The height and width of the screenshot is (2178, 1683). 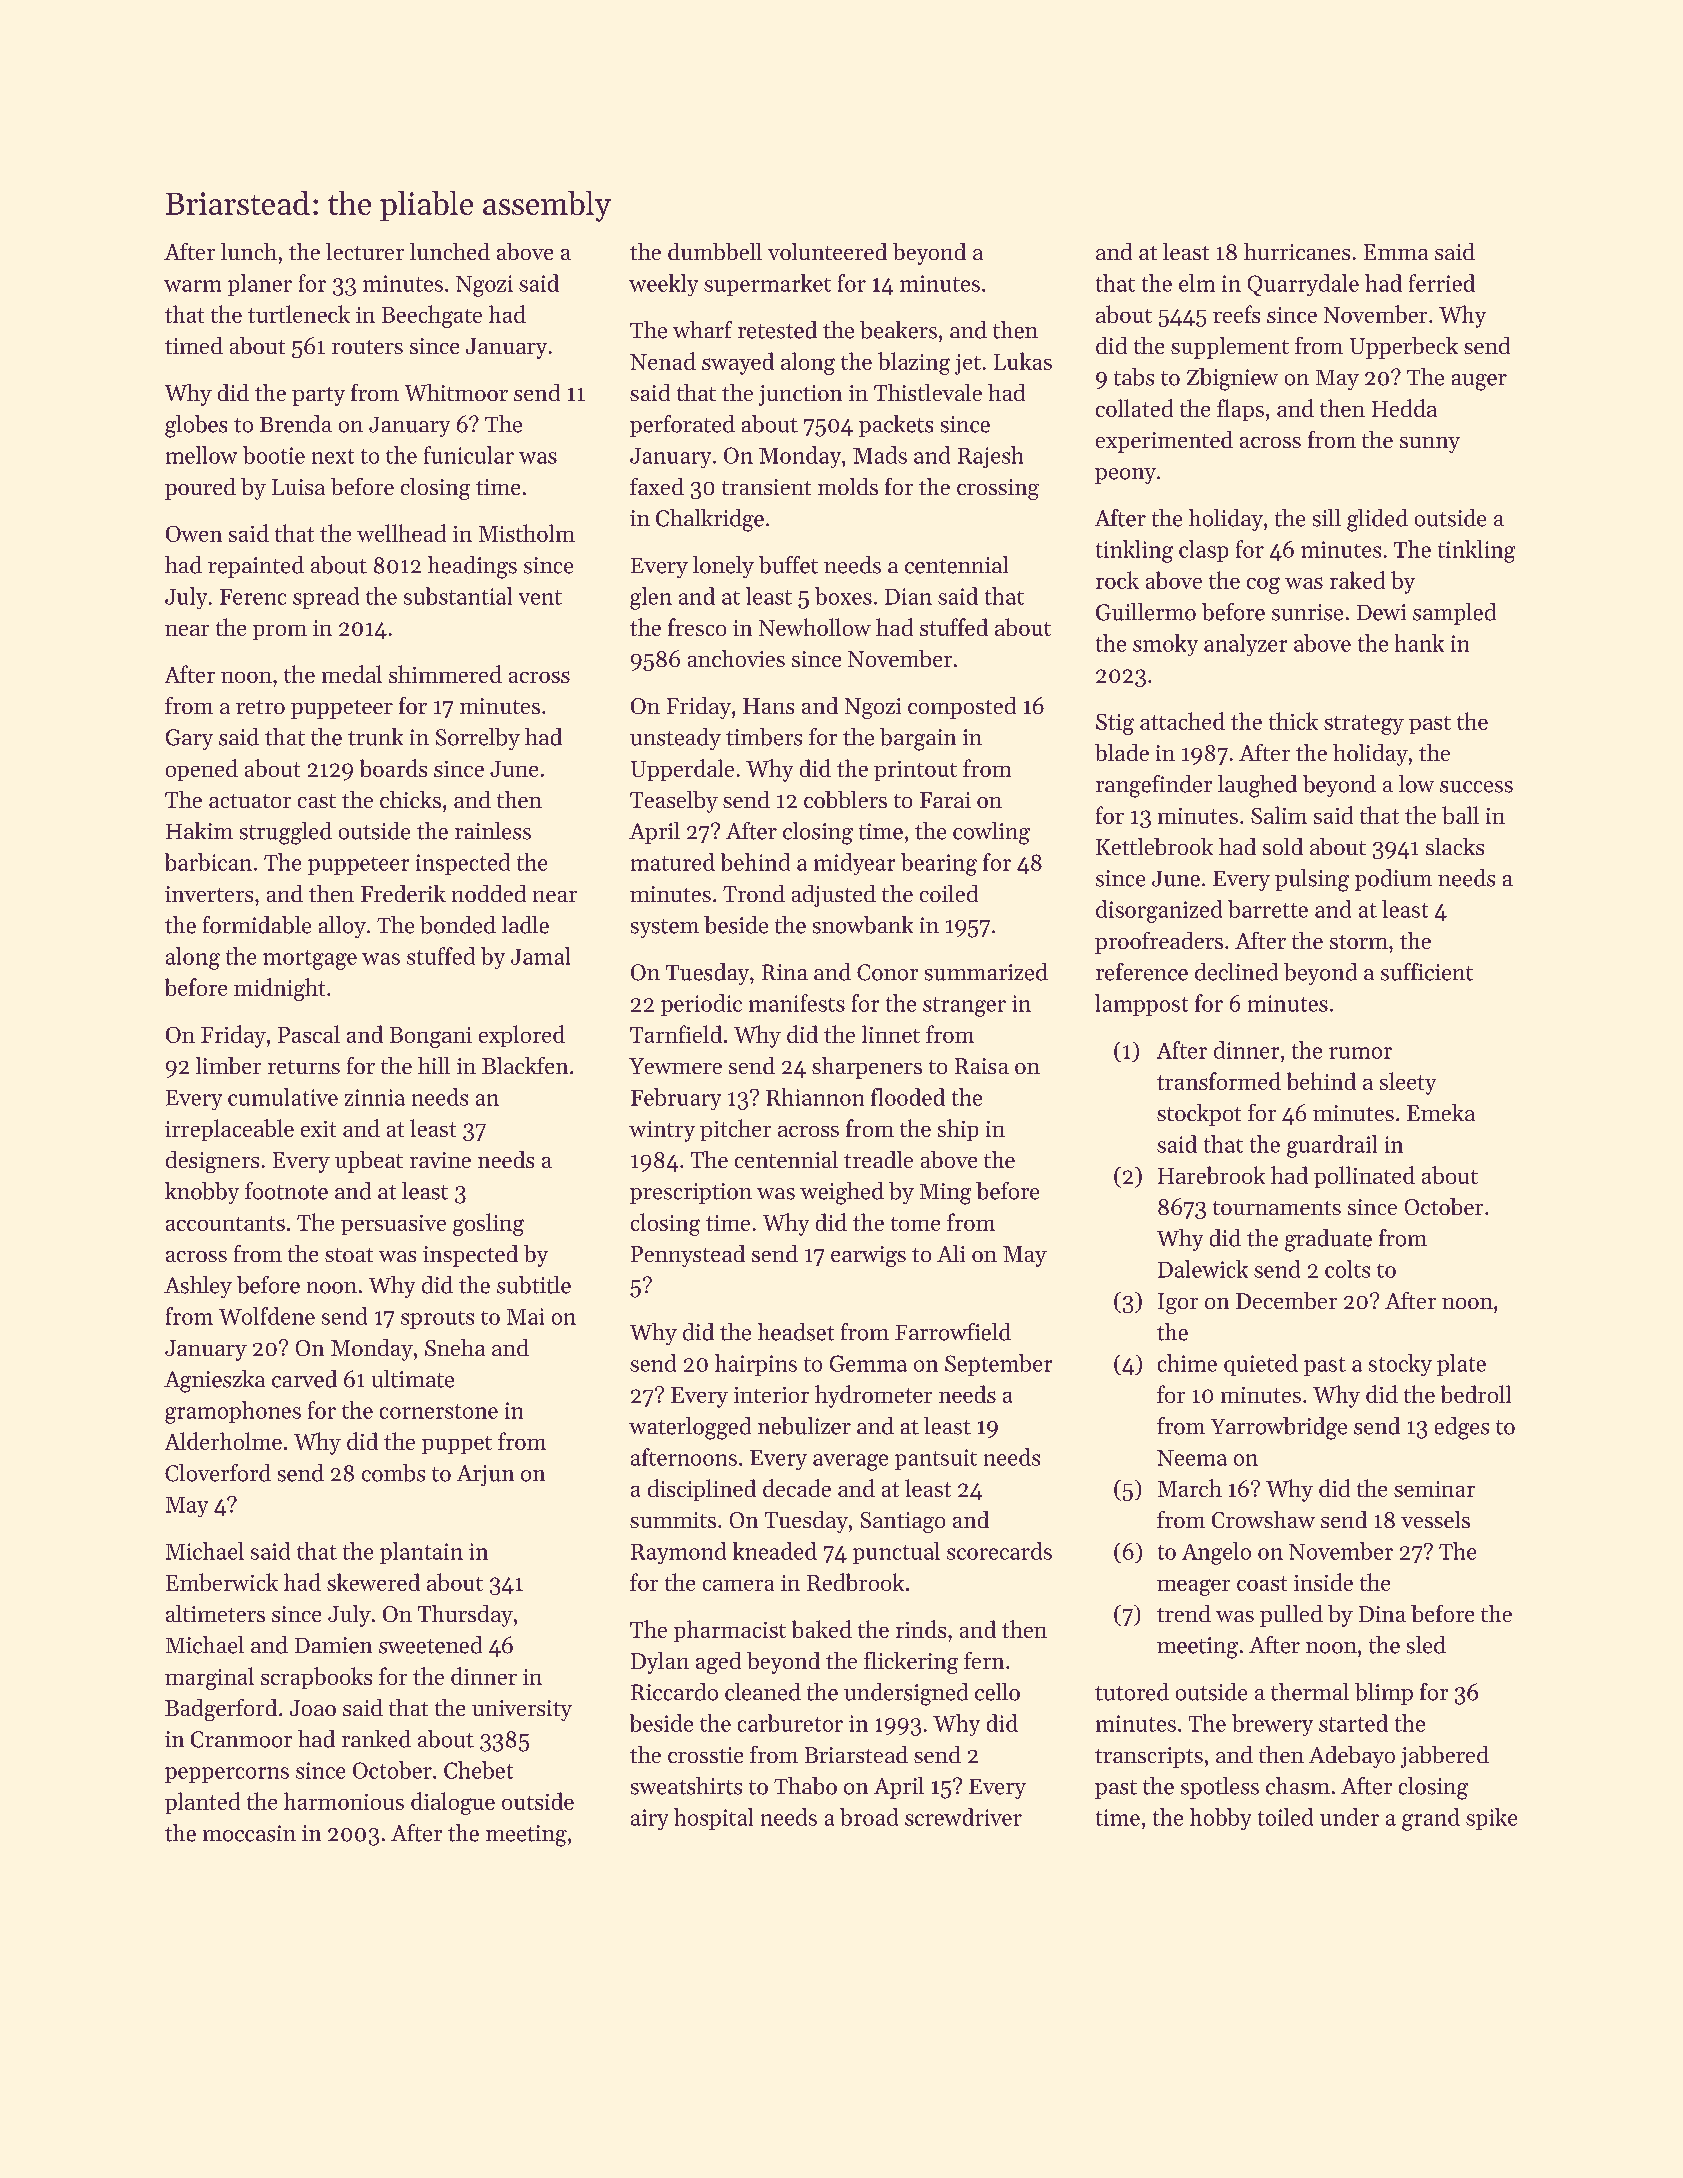 What do you see at coordinates (194, 534) in the screenshot?
I see `Owen` at bounding box center [194, 534].
